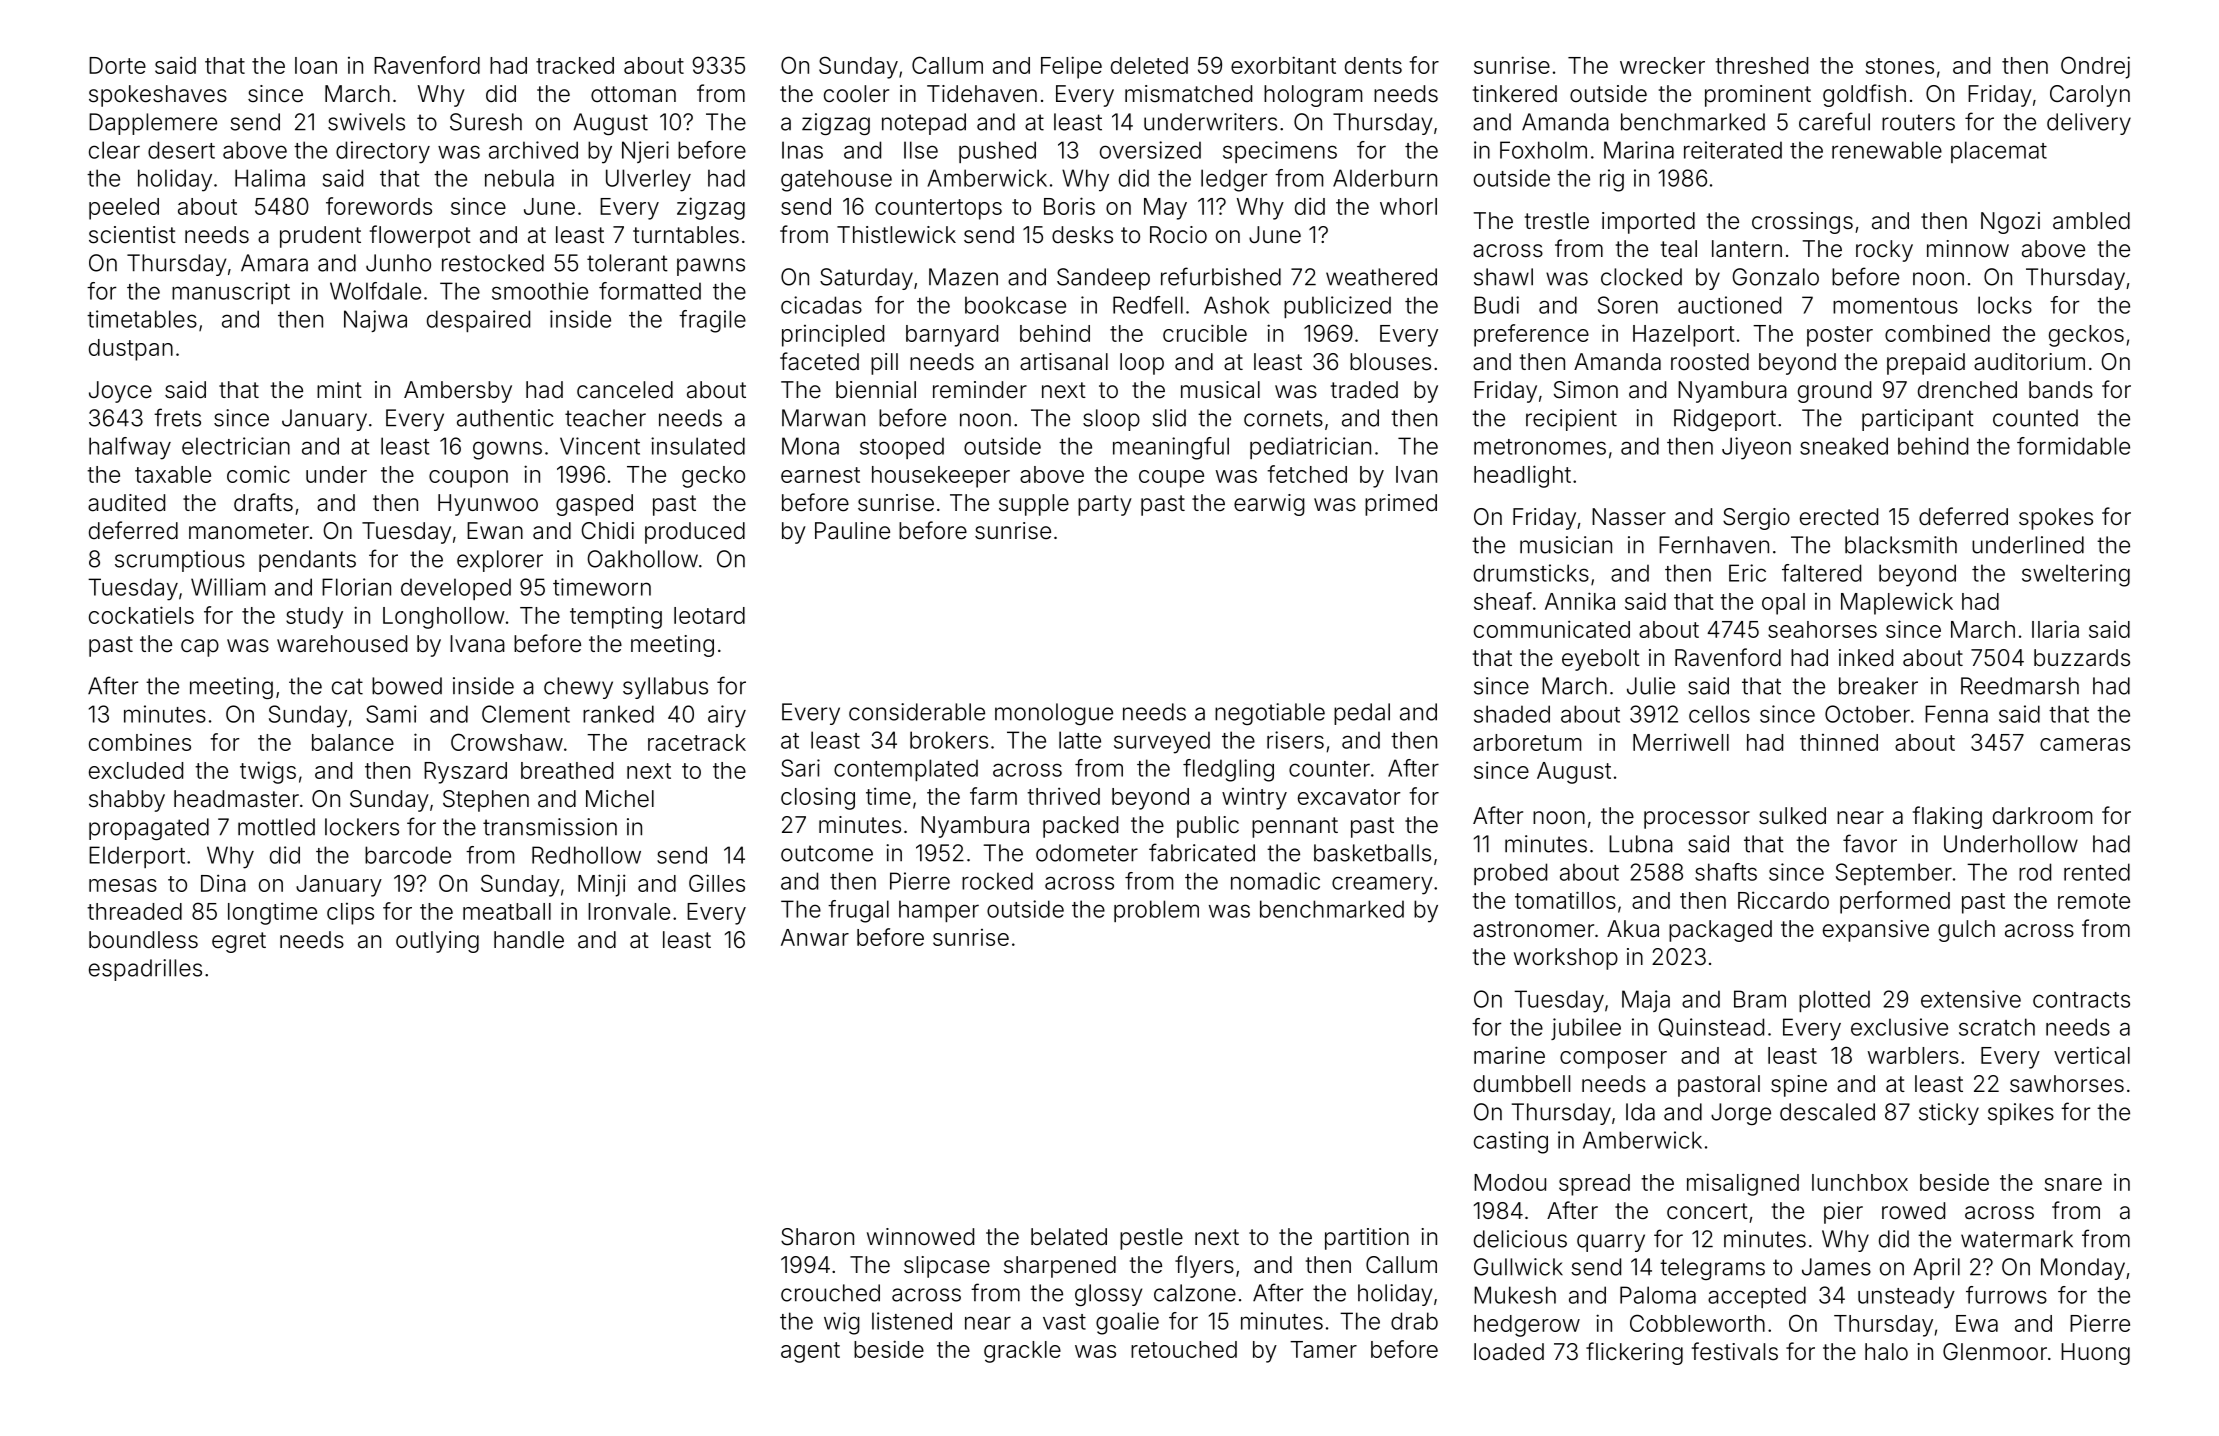 Image resolution: width=2219 pixels, height=1436 pixels. Describe the element at coordinates (852, 531) in the image. I see `Pauline` at that location.
